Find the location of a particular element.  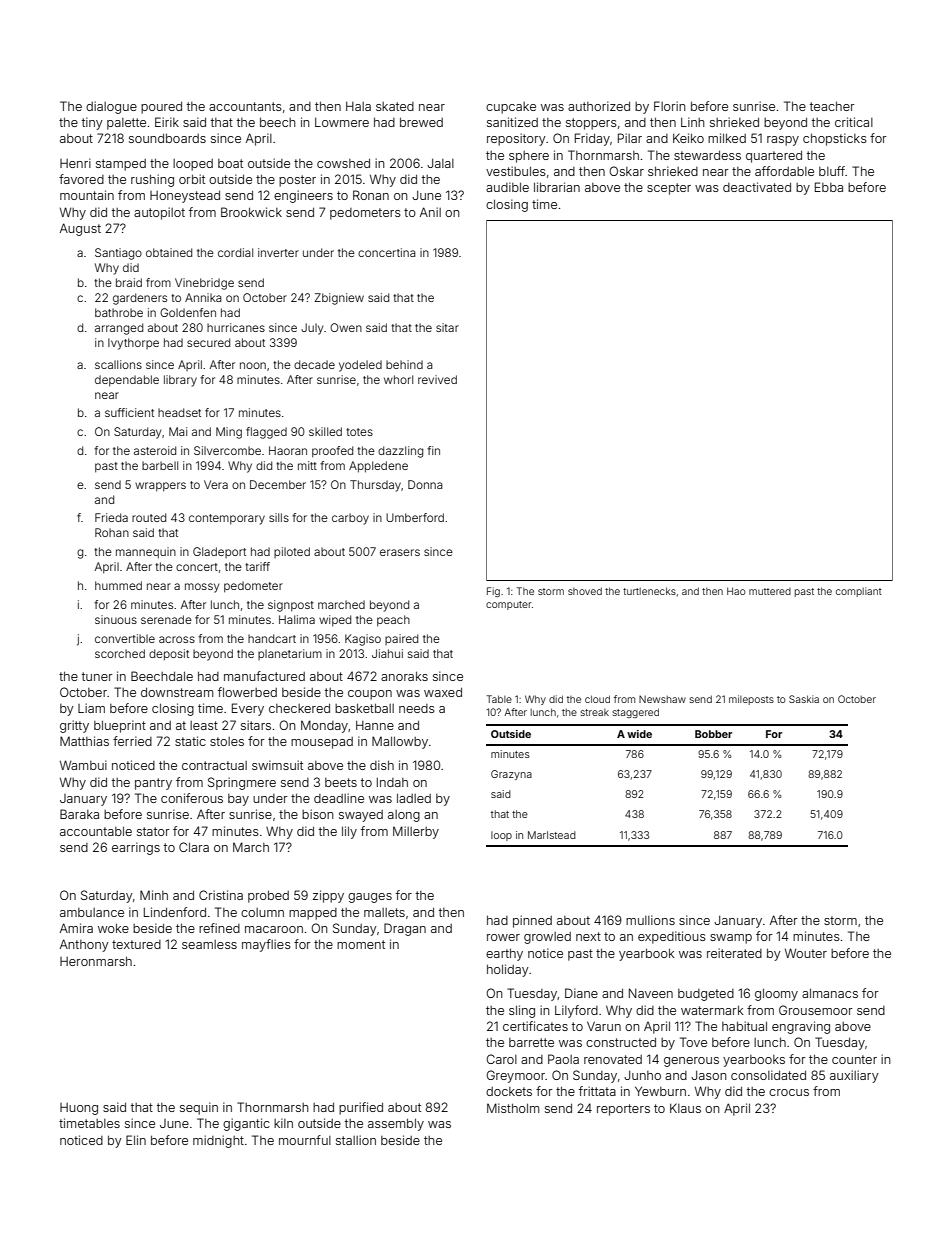

Umberford is located at coordinates (415, 517).
